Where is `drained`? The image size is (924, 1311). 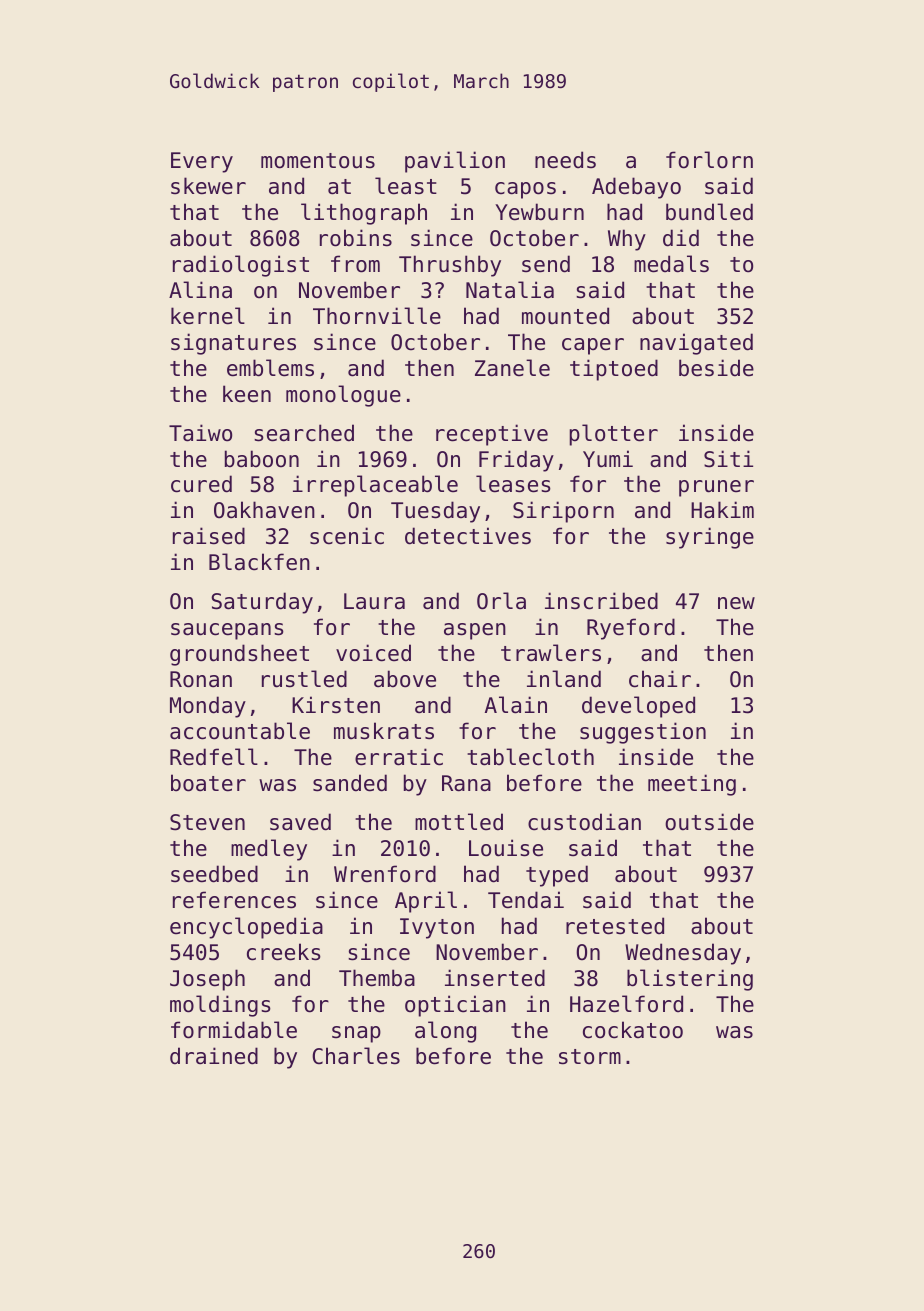
drained is located at coordinates (214, 1056).
